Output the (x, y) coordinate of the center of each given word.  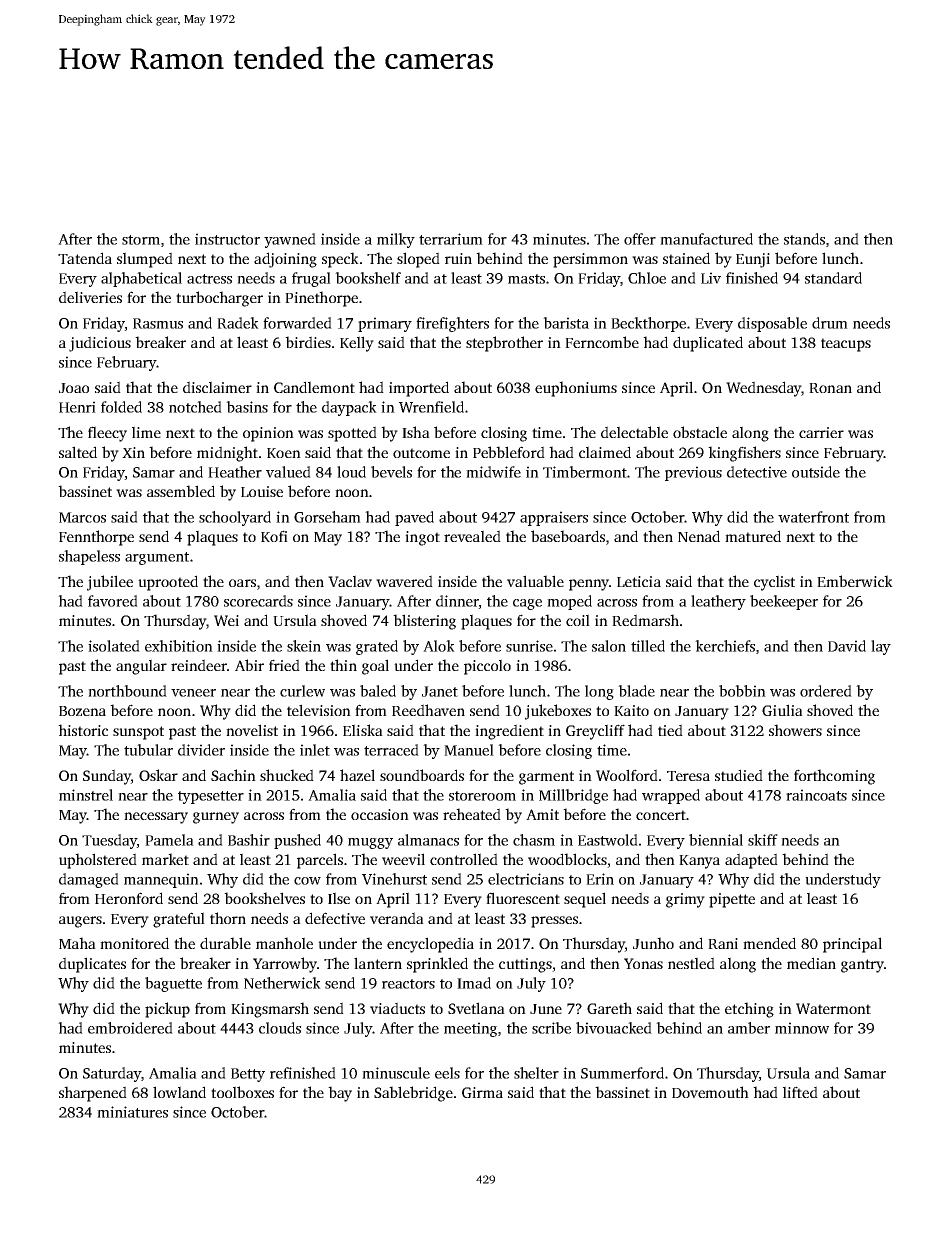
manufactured (706, 239)
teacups (846, 345)
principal (852, 945)
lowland (179, 1092)
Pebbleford (509, 452)
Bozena (82, 711)
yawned (290, 240)
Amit (542, 814)
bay (340, 1094)
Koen (284, 453)
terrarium (451, 239)
